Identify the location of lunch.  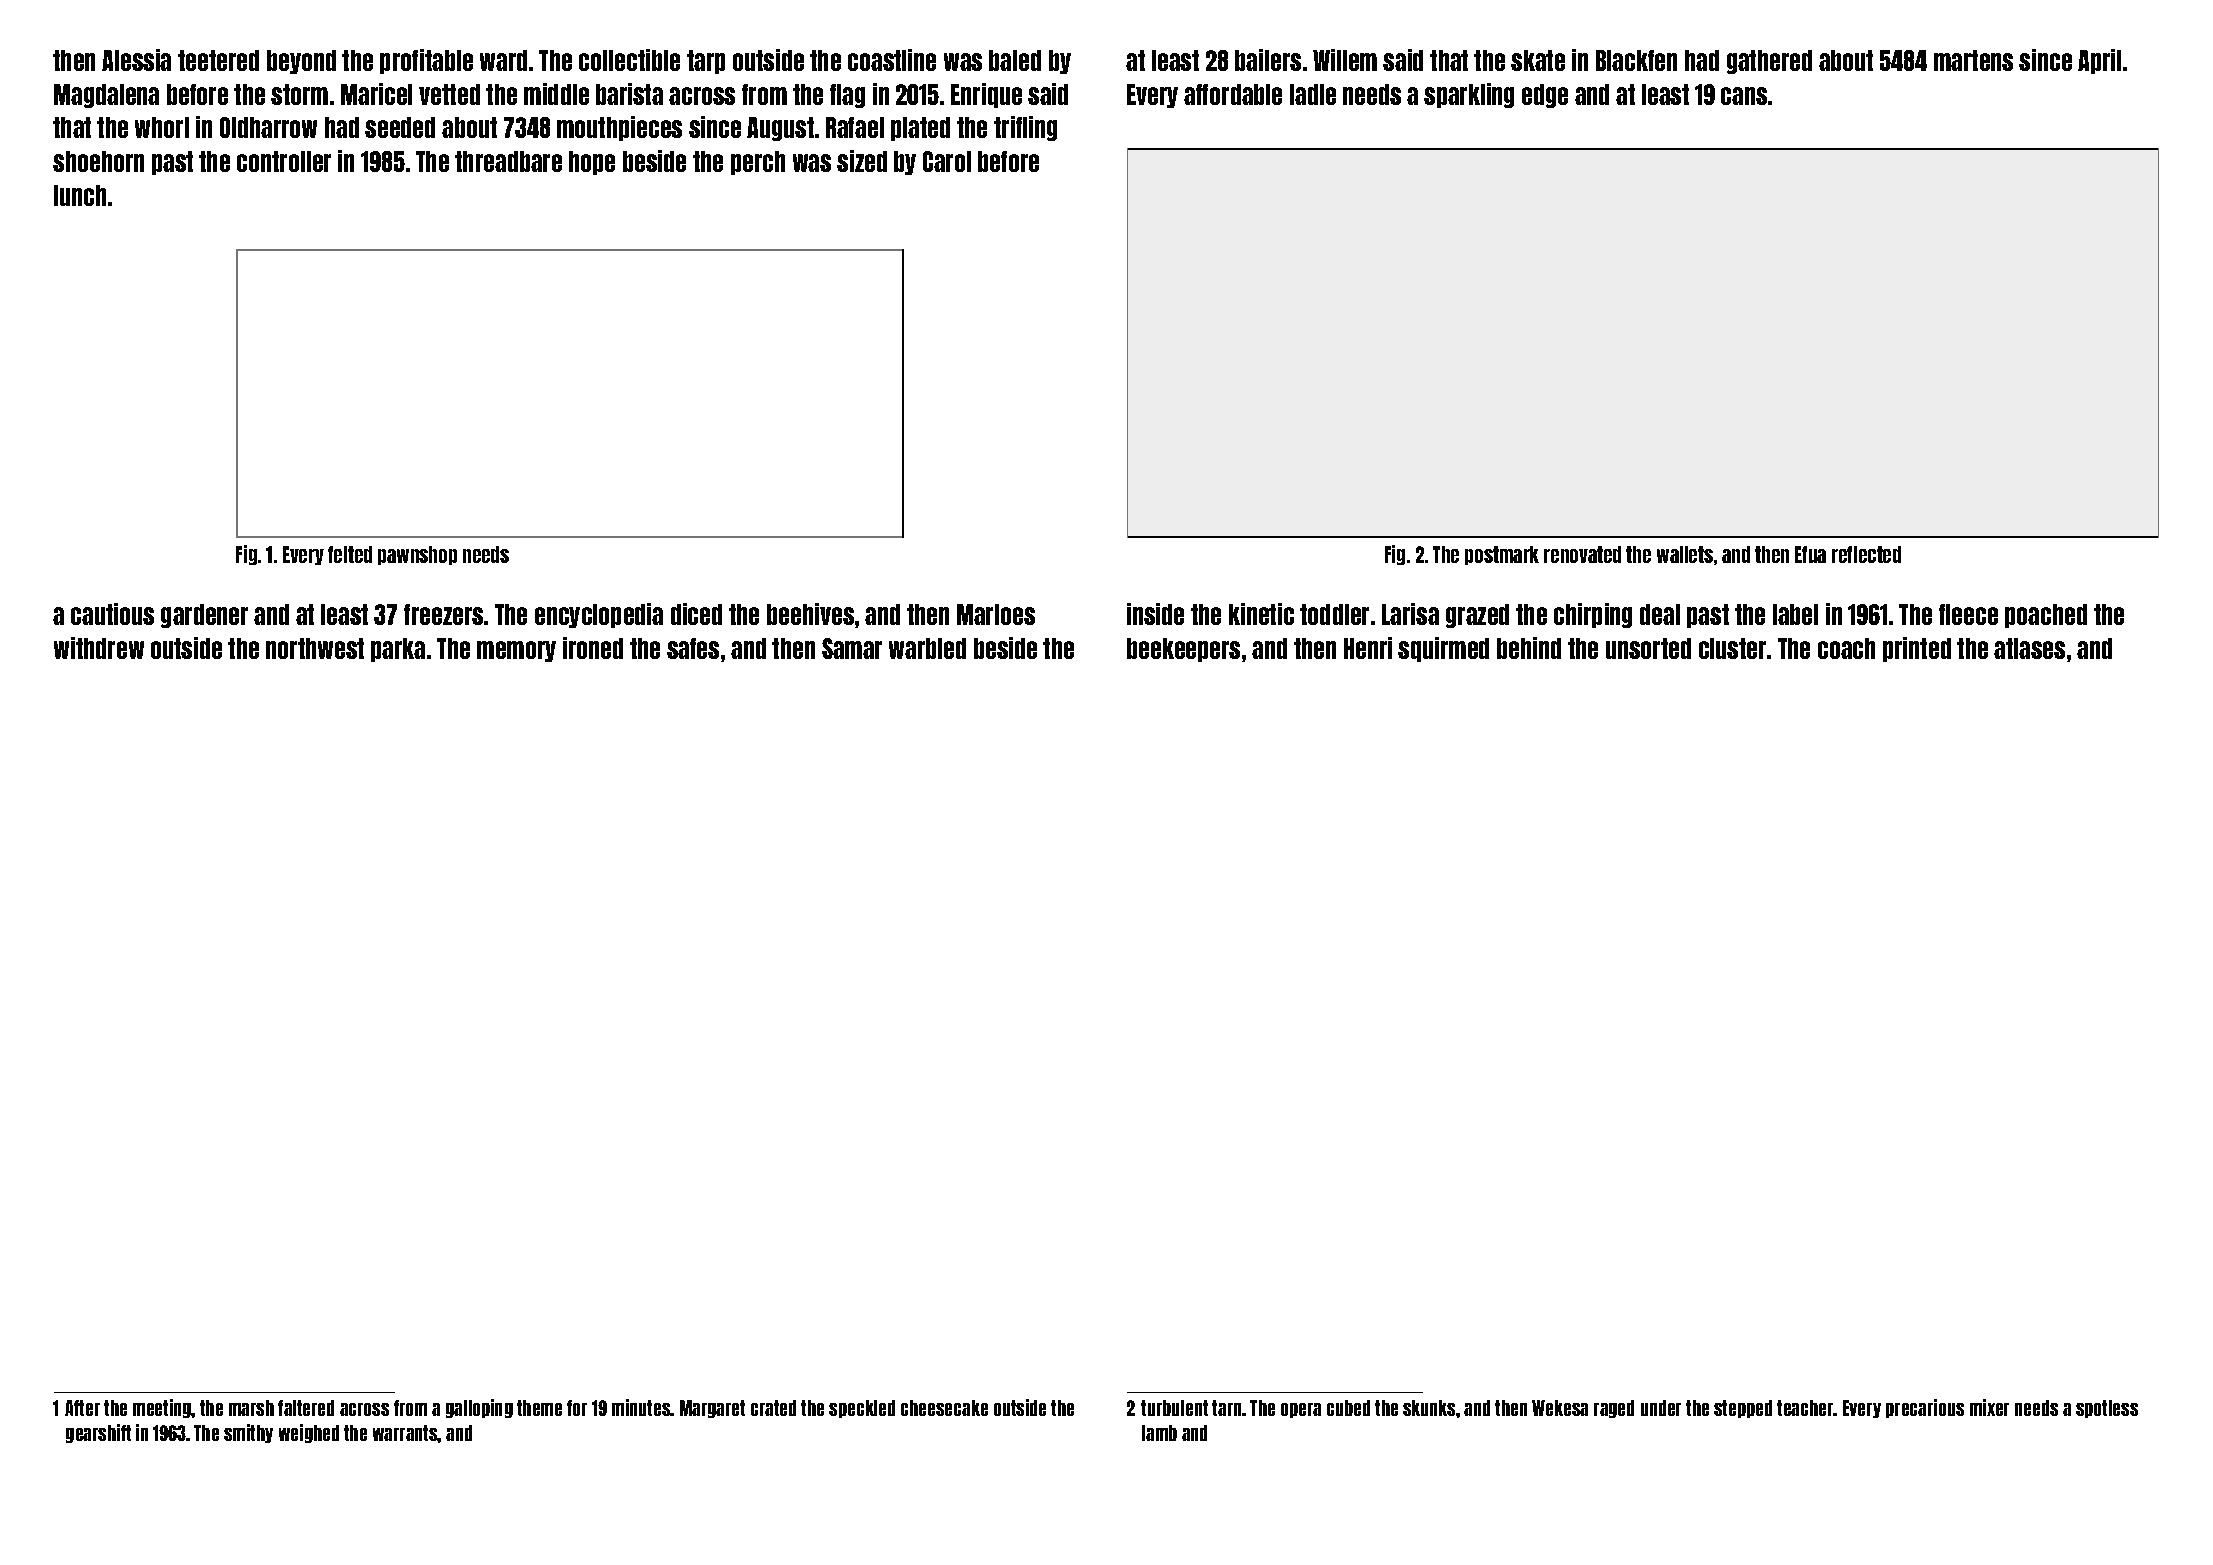
(80, 195).
